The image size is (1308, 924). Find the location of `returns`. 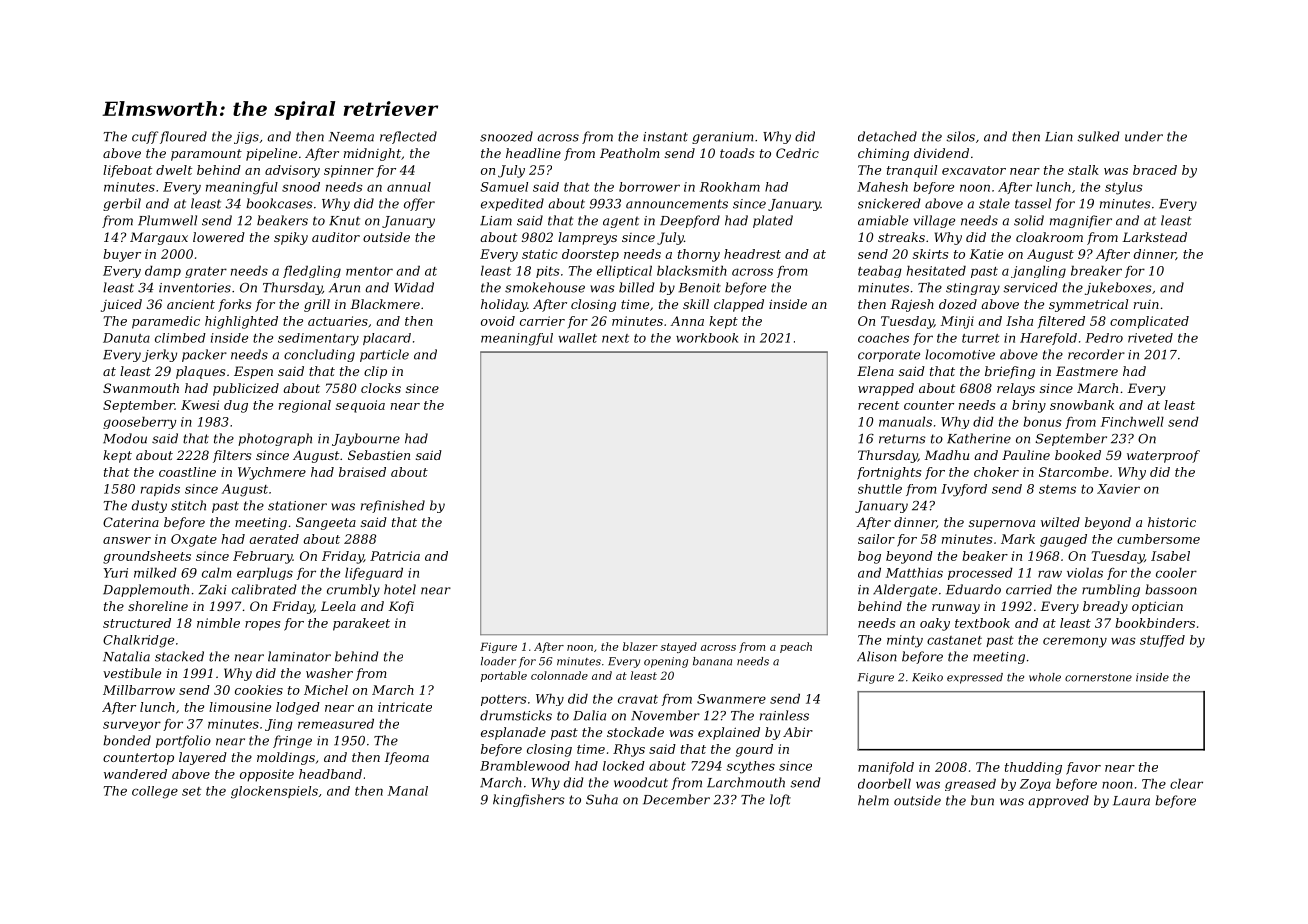

returns is located at coordinates (902, 439).
